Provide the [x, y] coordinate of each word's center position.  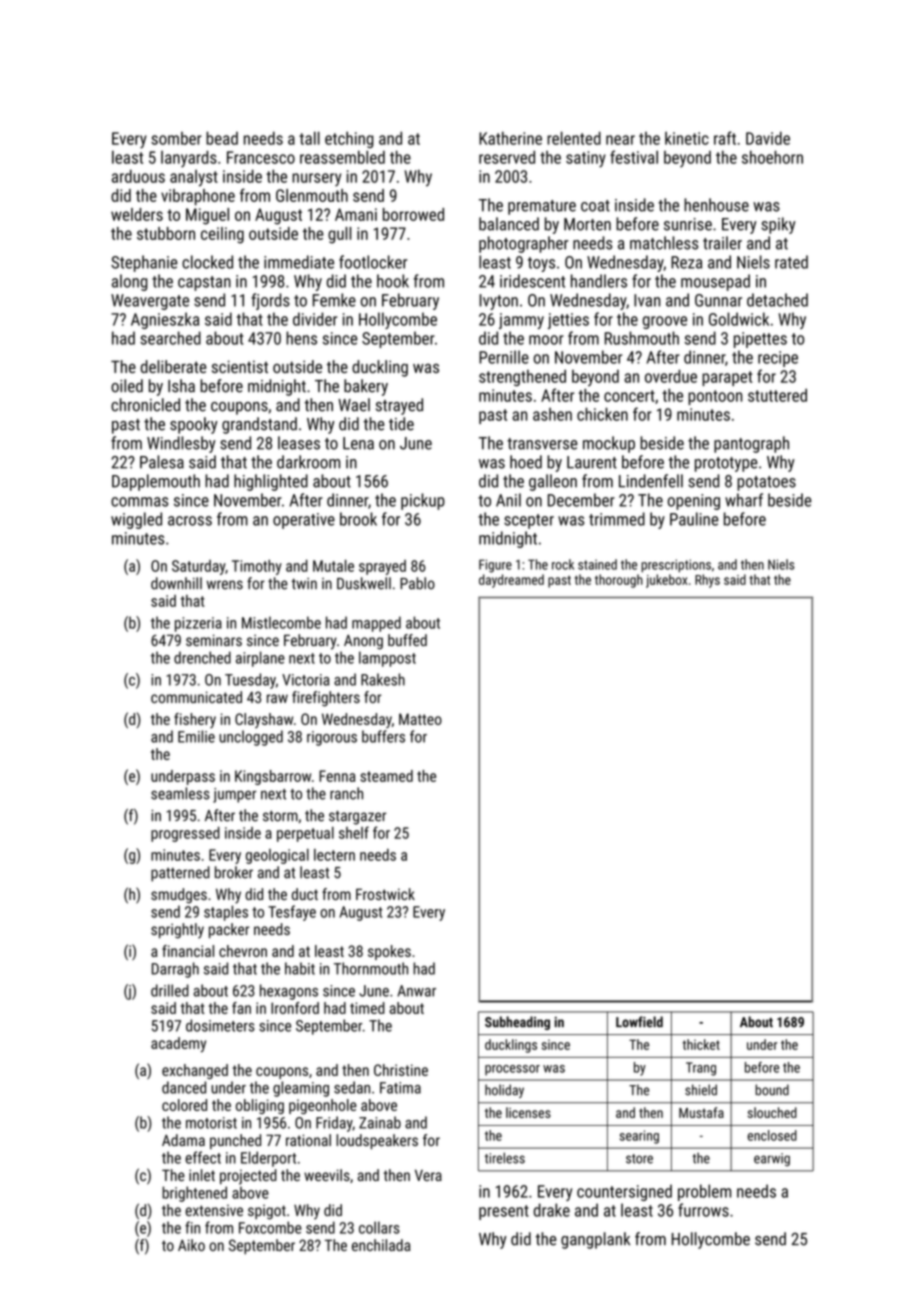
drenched [202, 657]
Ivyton [498, 302]
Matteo [420, 719]
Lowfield [639, 1022]
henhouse [716, 205]
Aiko [191, 1245]
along [130, 282]
